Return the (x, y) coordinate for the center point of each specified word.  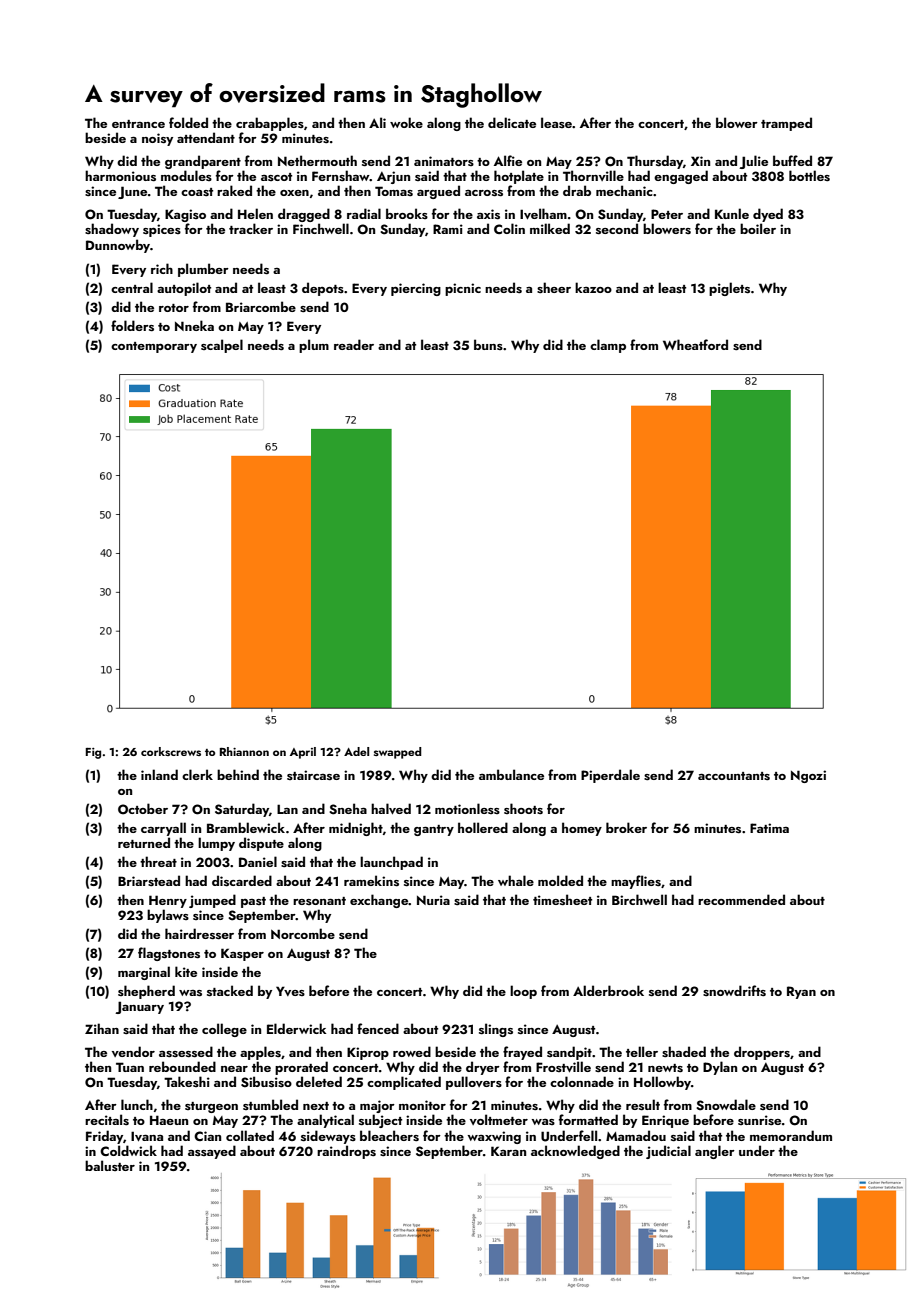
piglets (729, 289)
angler (715, 1152)
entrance (138, 124)
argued (438, 192)
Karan (508, 1151)
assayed (212, 1152)
